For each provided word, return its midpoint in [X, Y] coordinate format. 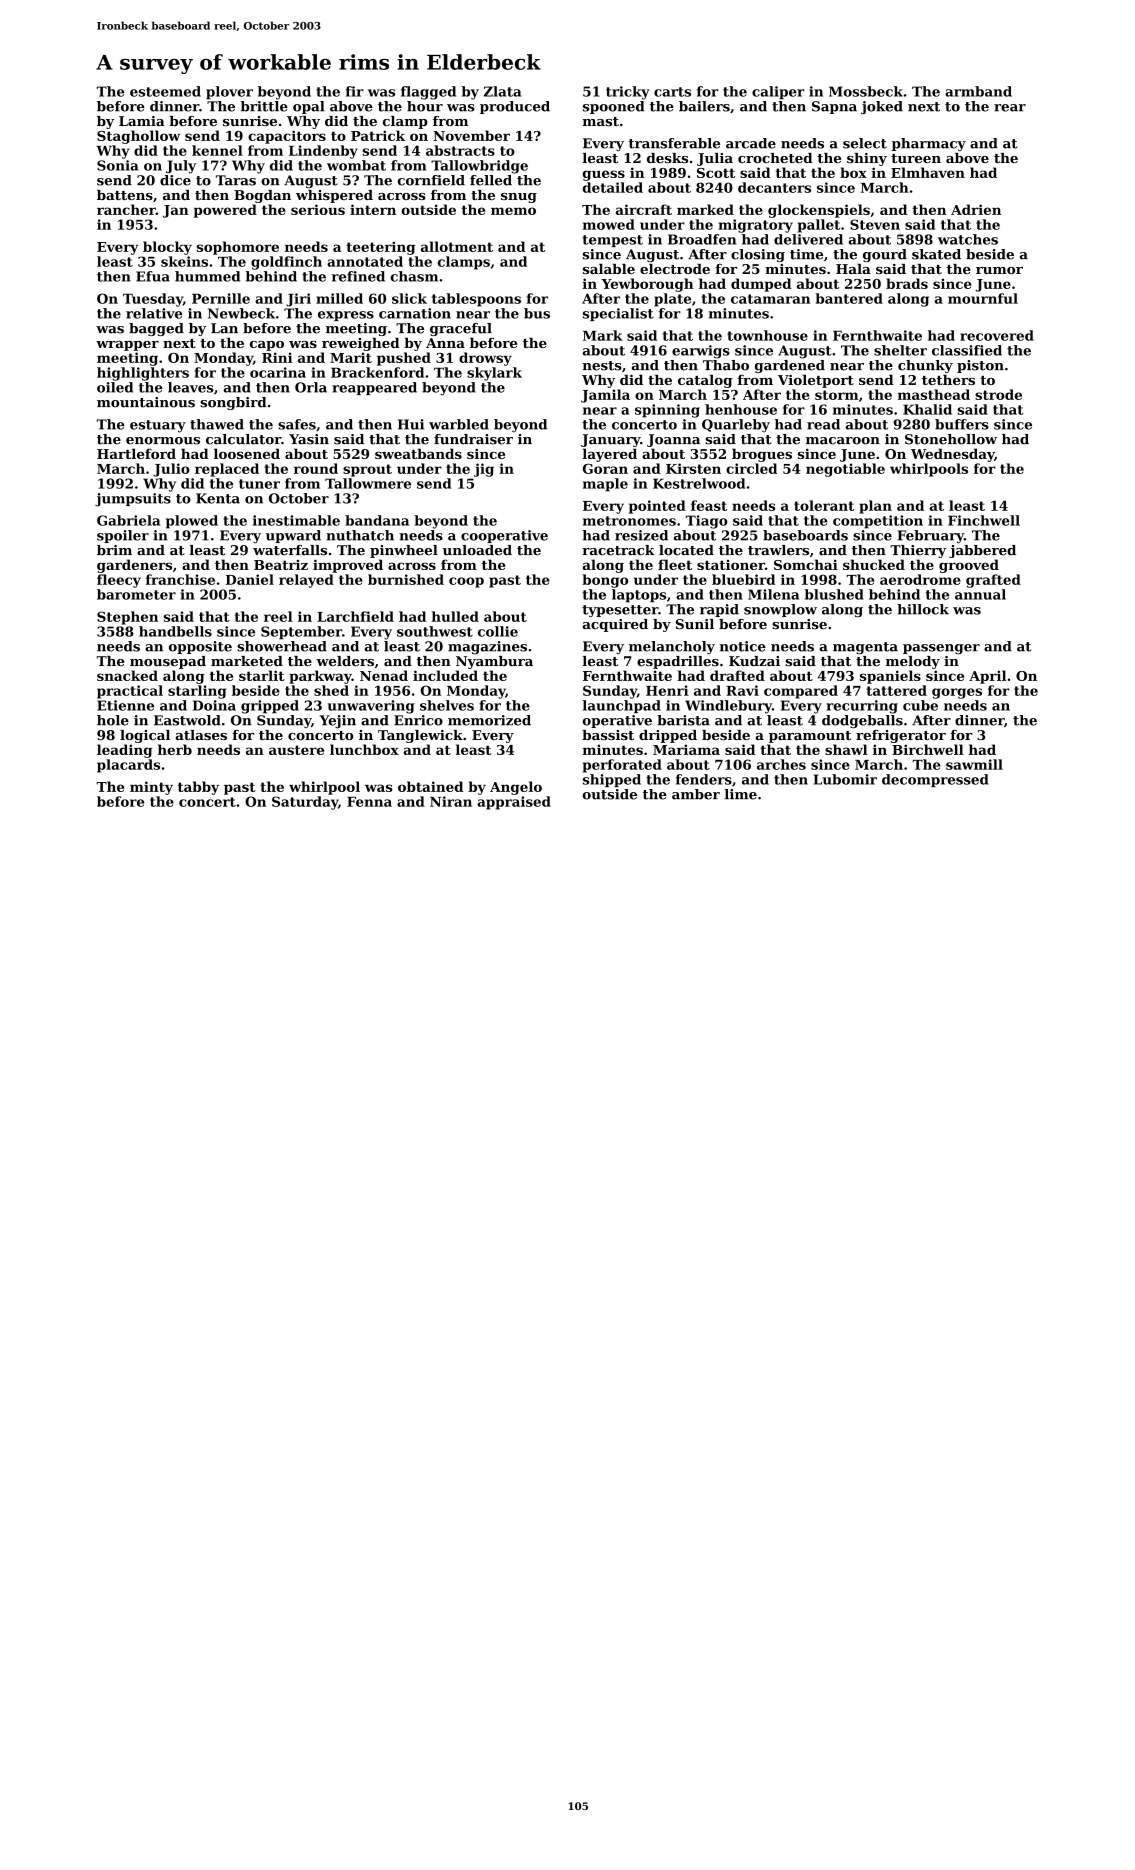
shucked [874, 564]
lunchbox [364, 749]
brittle [264, 106]
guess [604, 175]
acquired [615, 625]
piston [980, 366]
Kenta [218, 498]
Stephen [127, 618]
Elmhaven [928, 172]
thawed [217, 424]
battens [125, 195]
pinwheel [404, 551]
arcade [751, 143]
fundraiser [473, 439]
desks [667, 158]
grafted [993, 581]
